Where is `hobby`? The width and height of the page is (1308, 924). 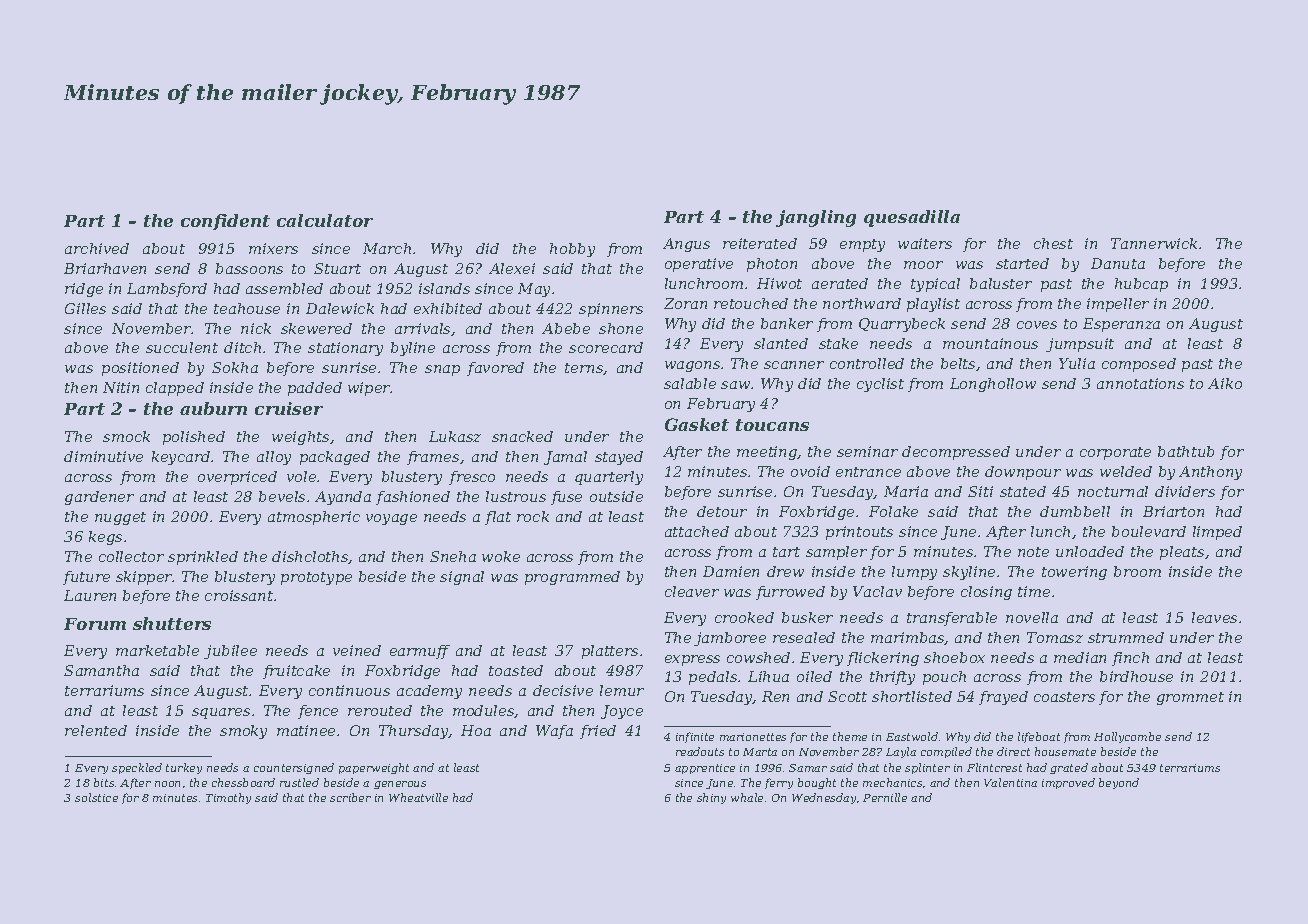 hobby is located at coordinates (572, 250).
